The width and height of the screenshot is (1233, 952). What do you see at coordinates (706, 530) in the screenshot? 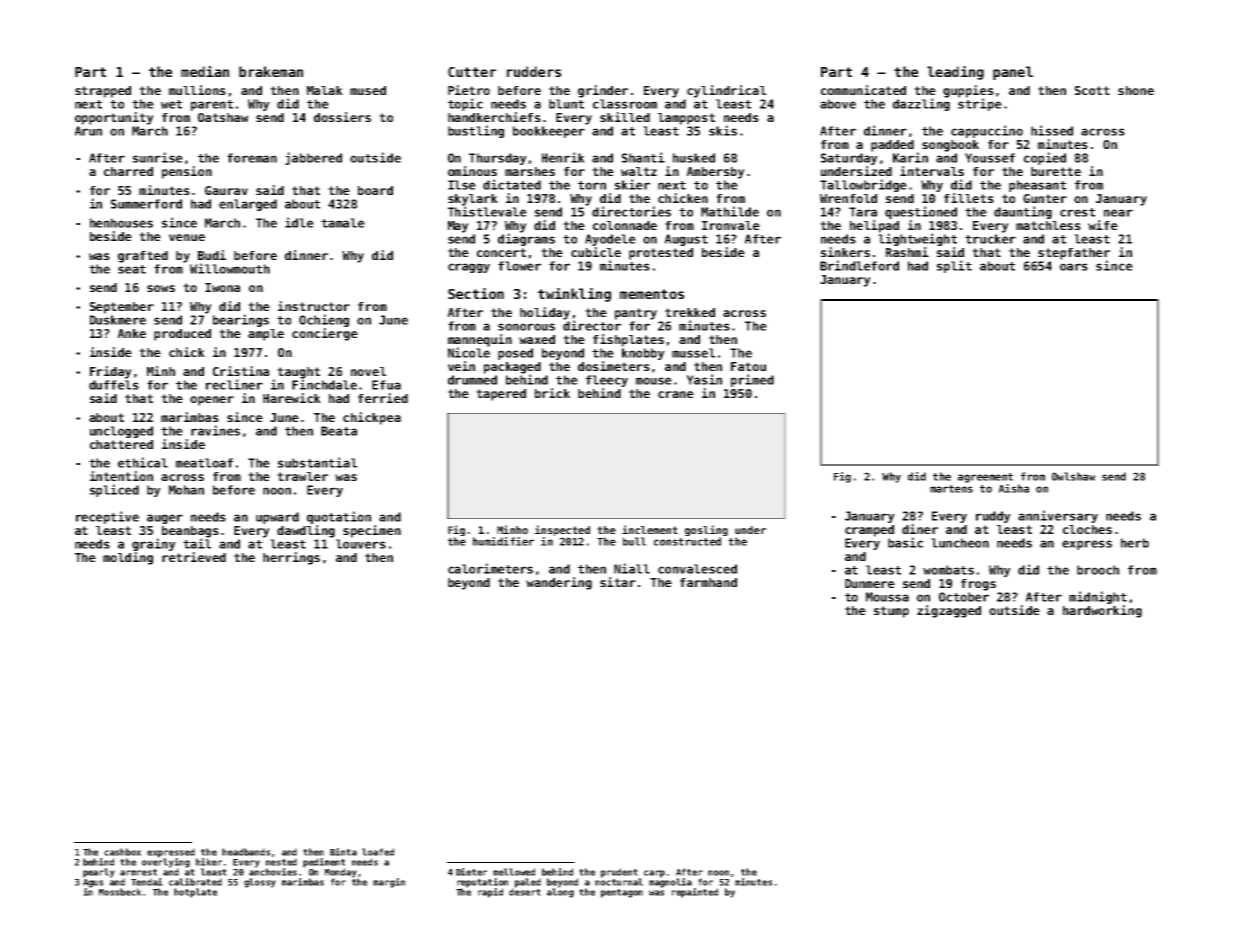
I see `gosling` at bounding box center [706, 530].
